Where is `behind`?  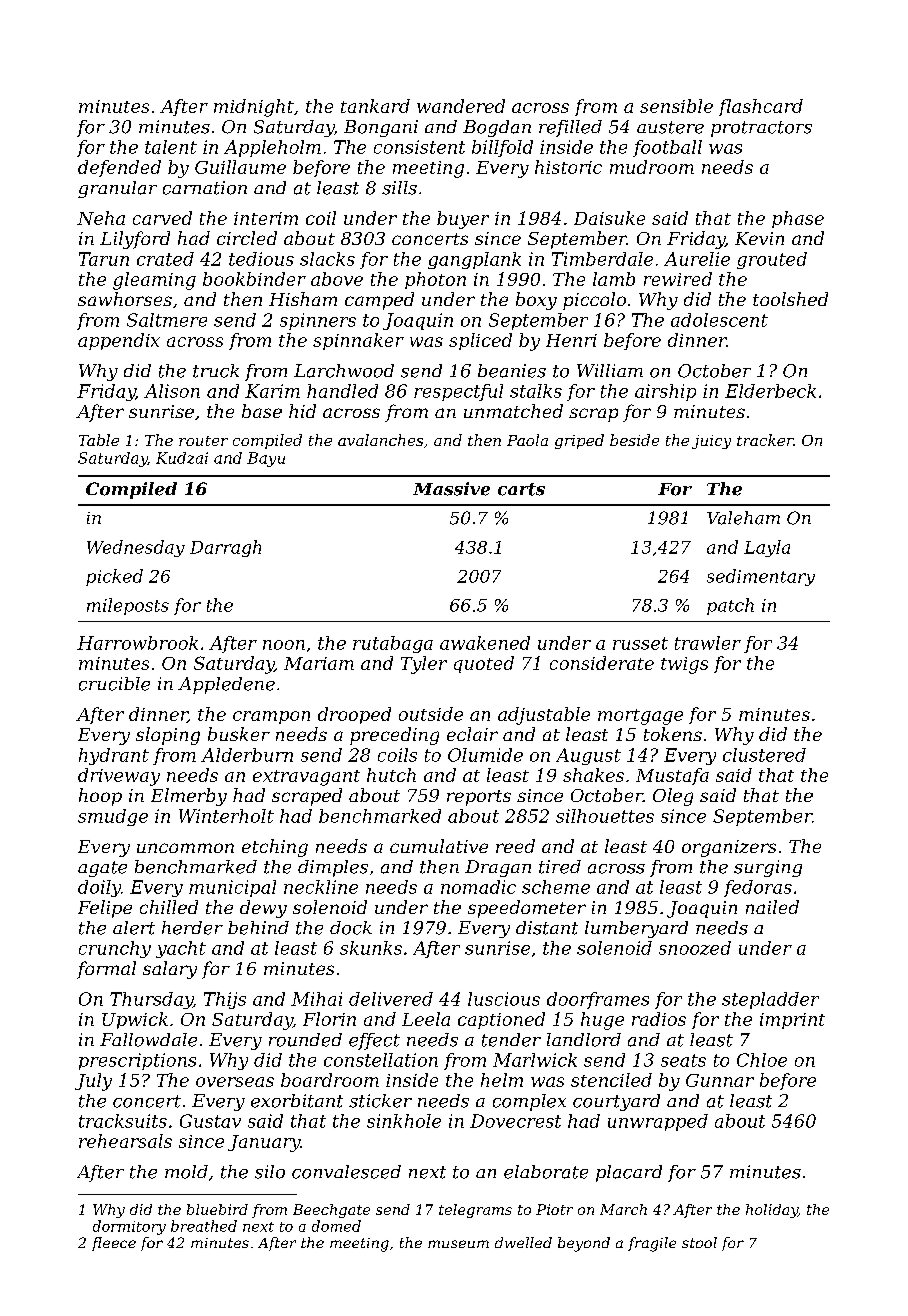
behind is located at coordinates (258, 928).
